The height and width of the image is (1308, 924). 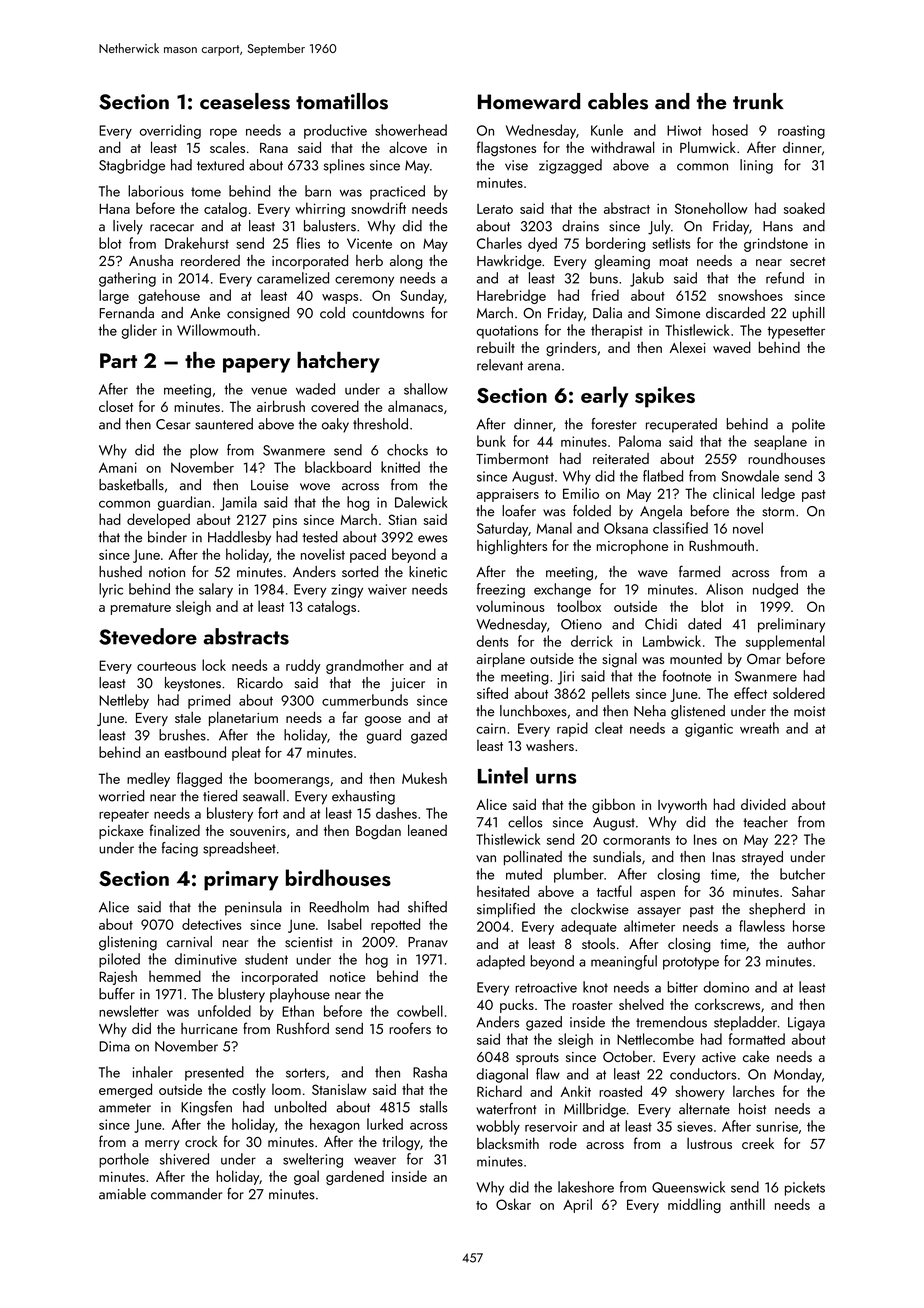 What do you see at coordinates (604, 278) in the image?
I see `buns` at bounding box center [604, 278].
